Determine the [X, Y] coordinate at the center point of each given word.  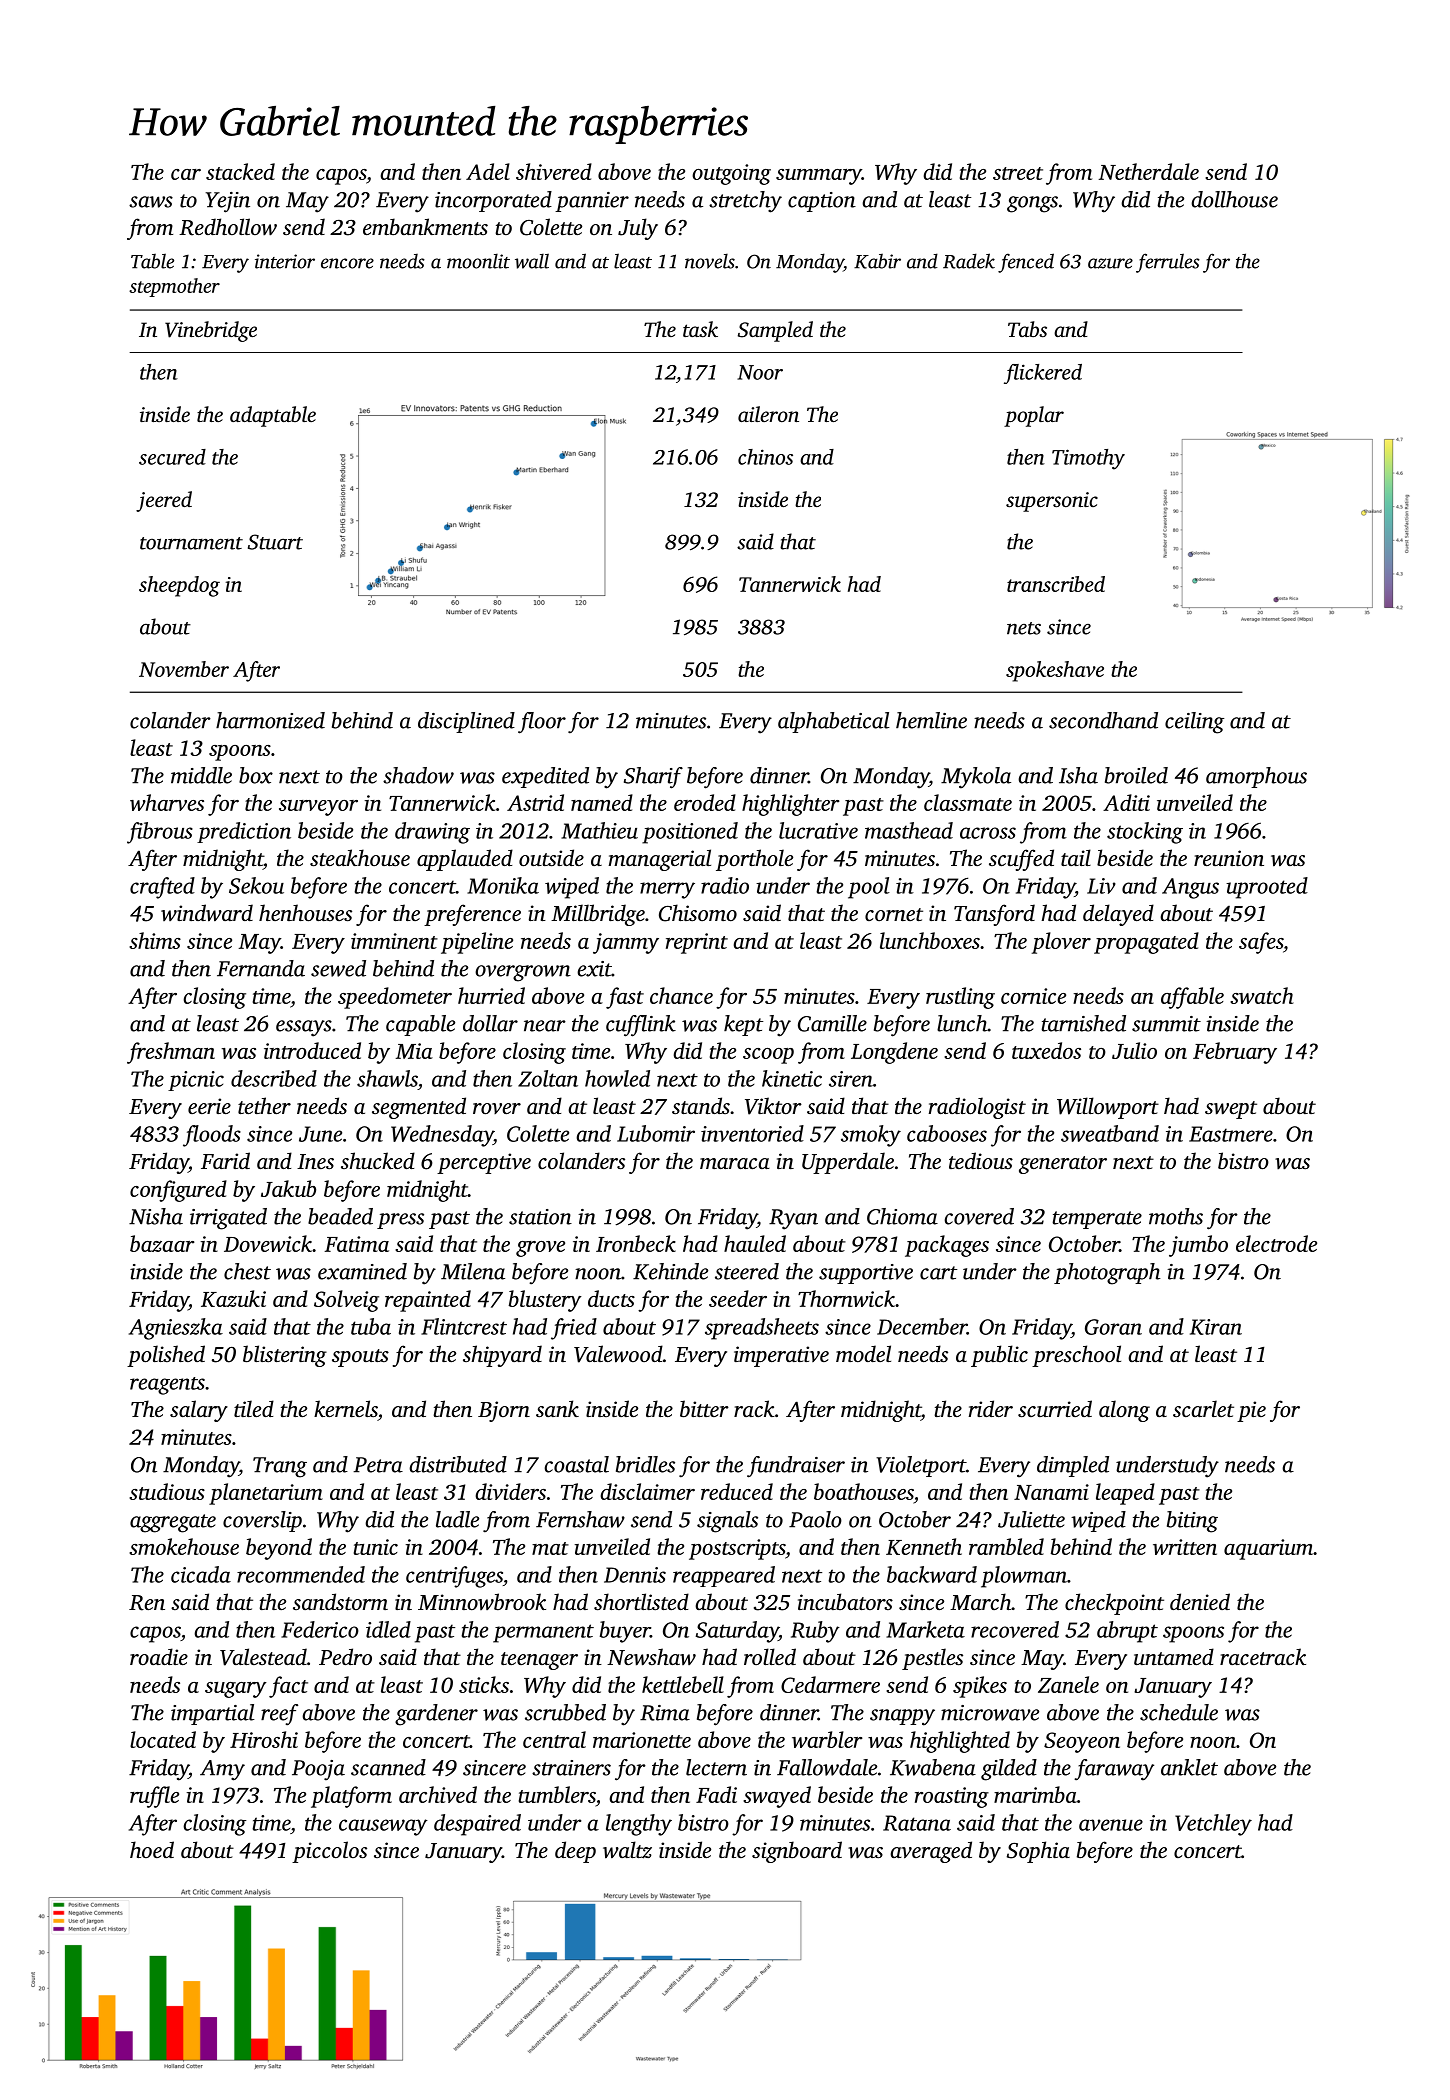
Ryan [793, 1219]
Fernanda [261, 968]
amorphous [1256, 777]
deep [575, 1852]
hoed [152, 1849]
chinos [765, 457]
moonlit [478, 261]
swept [1231, 1110]
